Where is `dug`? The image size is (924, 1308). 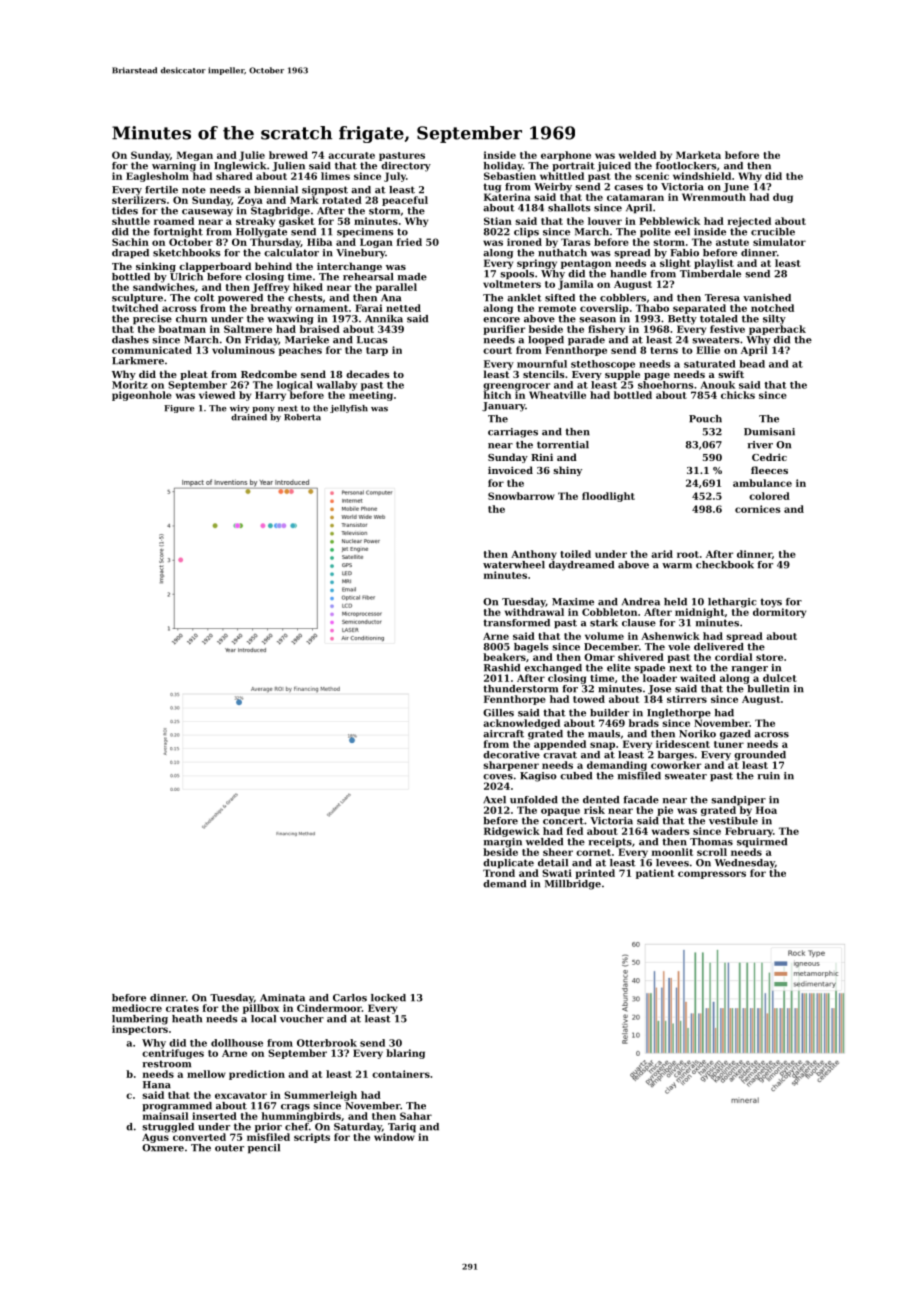
dug is located at coordinates (783, 198).
